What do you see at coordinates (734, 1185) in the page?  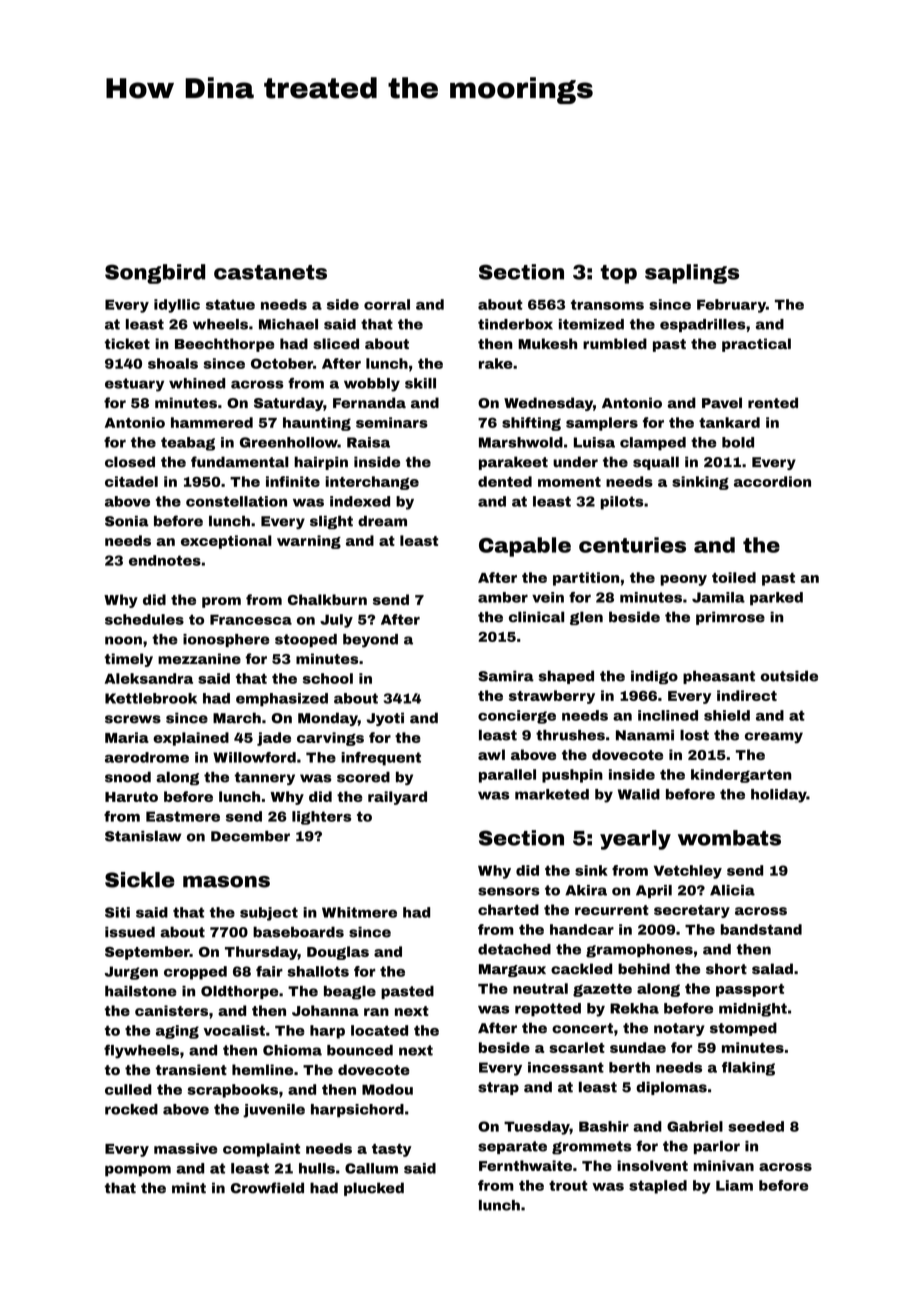 I see `Liam` at bounding box center [734, 1185].
